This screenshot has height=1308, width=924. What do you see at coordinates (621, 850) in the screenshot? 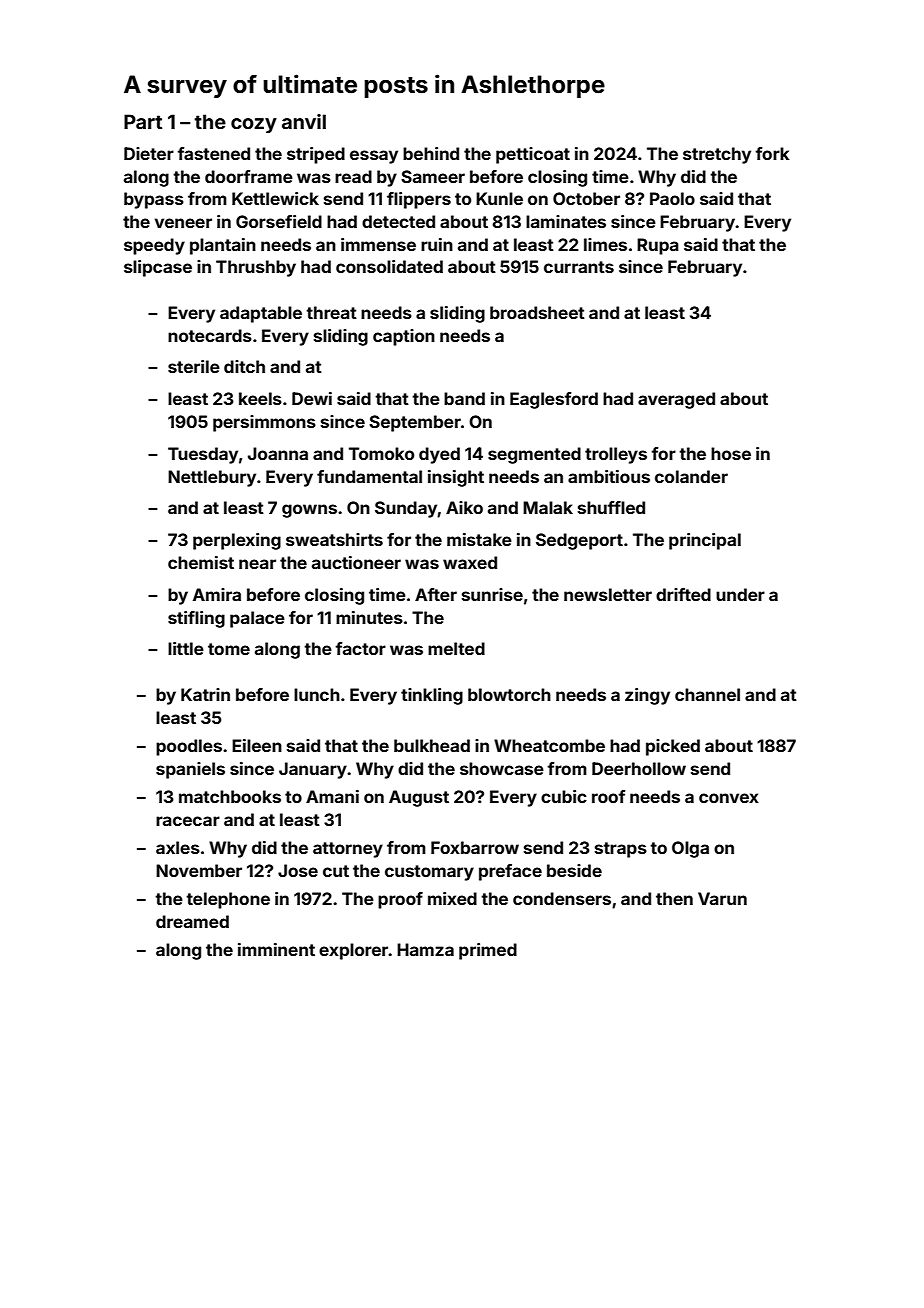
I see `straps` at bounding box center [621, 850].
